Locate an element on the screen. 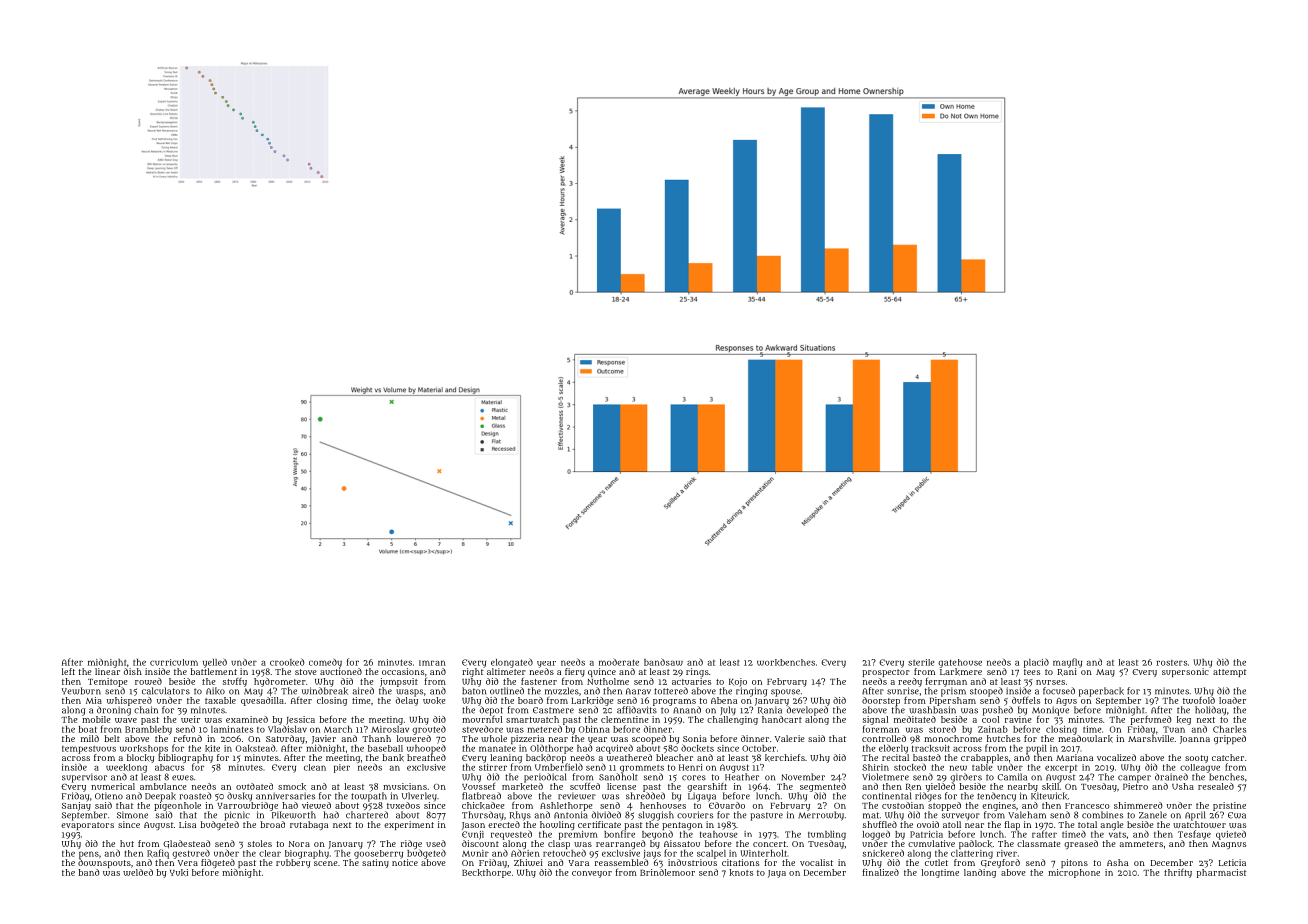 The width and height of the screenshot is (1308, 924). gooseberry is located at coordinates (378, 854).
